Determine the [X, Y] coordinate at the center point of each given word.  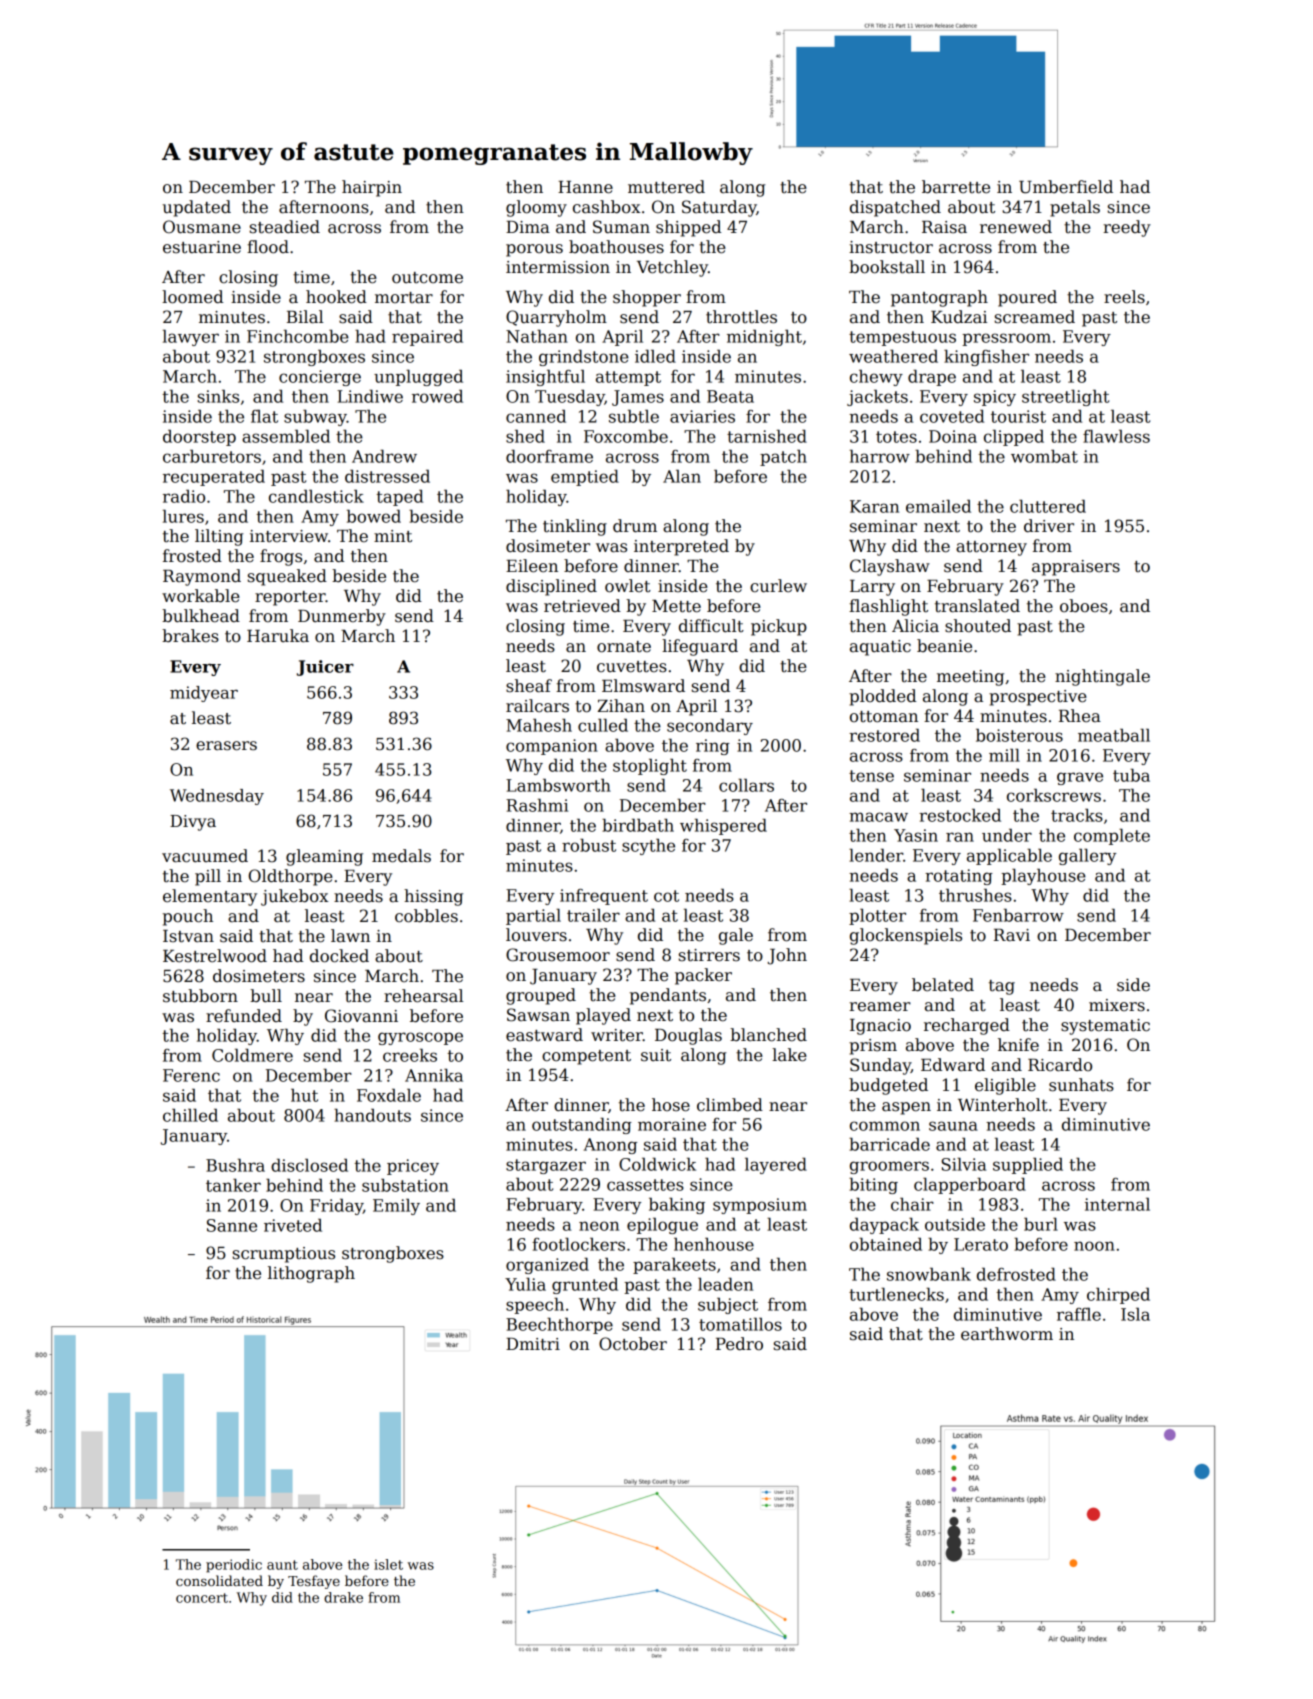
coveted [952, 416]
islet [388, 1564]
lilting [219, 537]
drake [343, 1597]
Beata [730, 396]
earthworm [1007, 1334]
